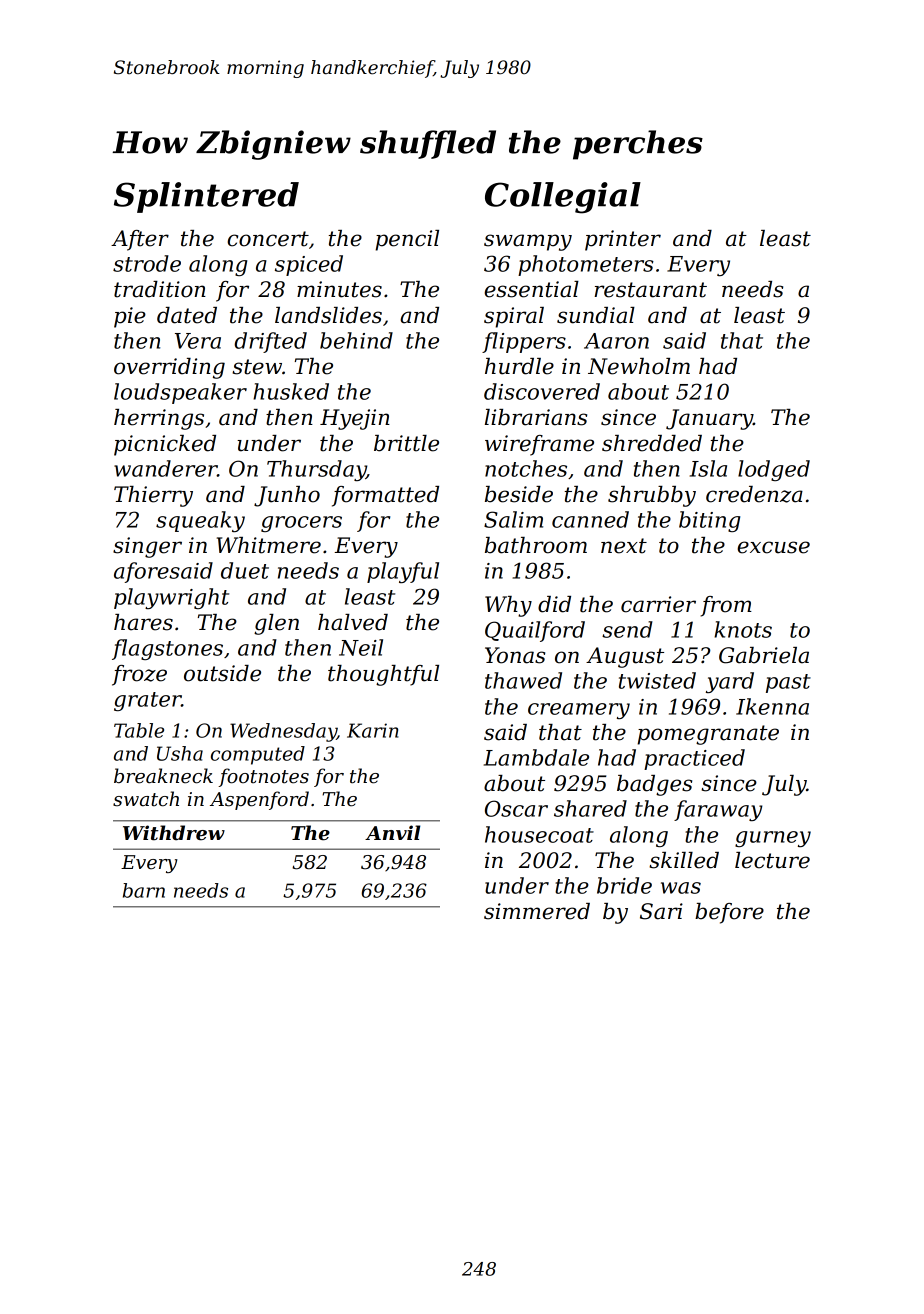  What do you see at coordinates (563, 198) in the image?
I see `Collegial` at bounding box center [563, 198].
